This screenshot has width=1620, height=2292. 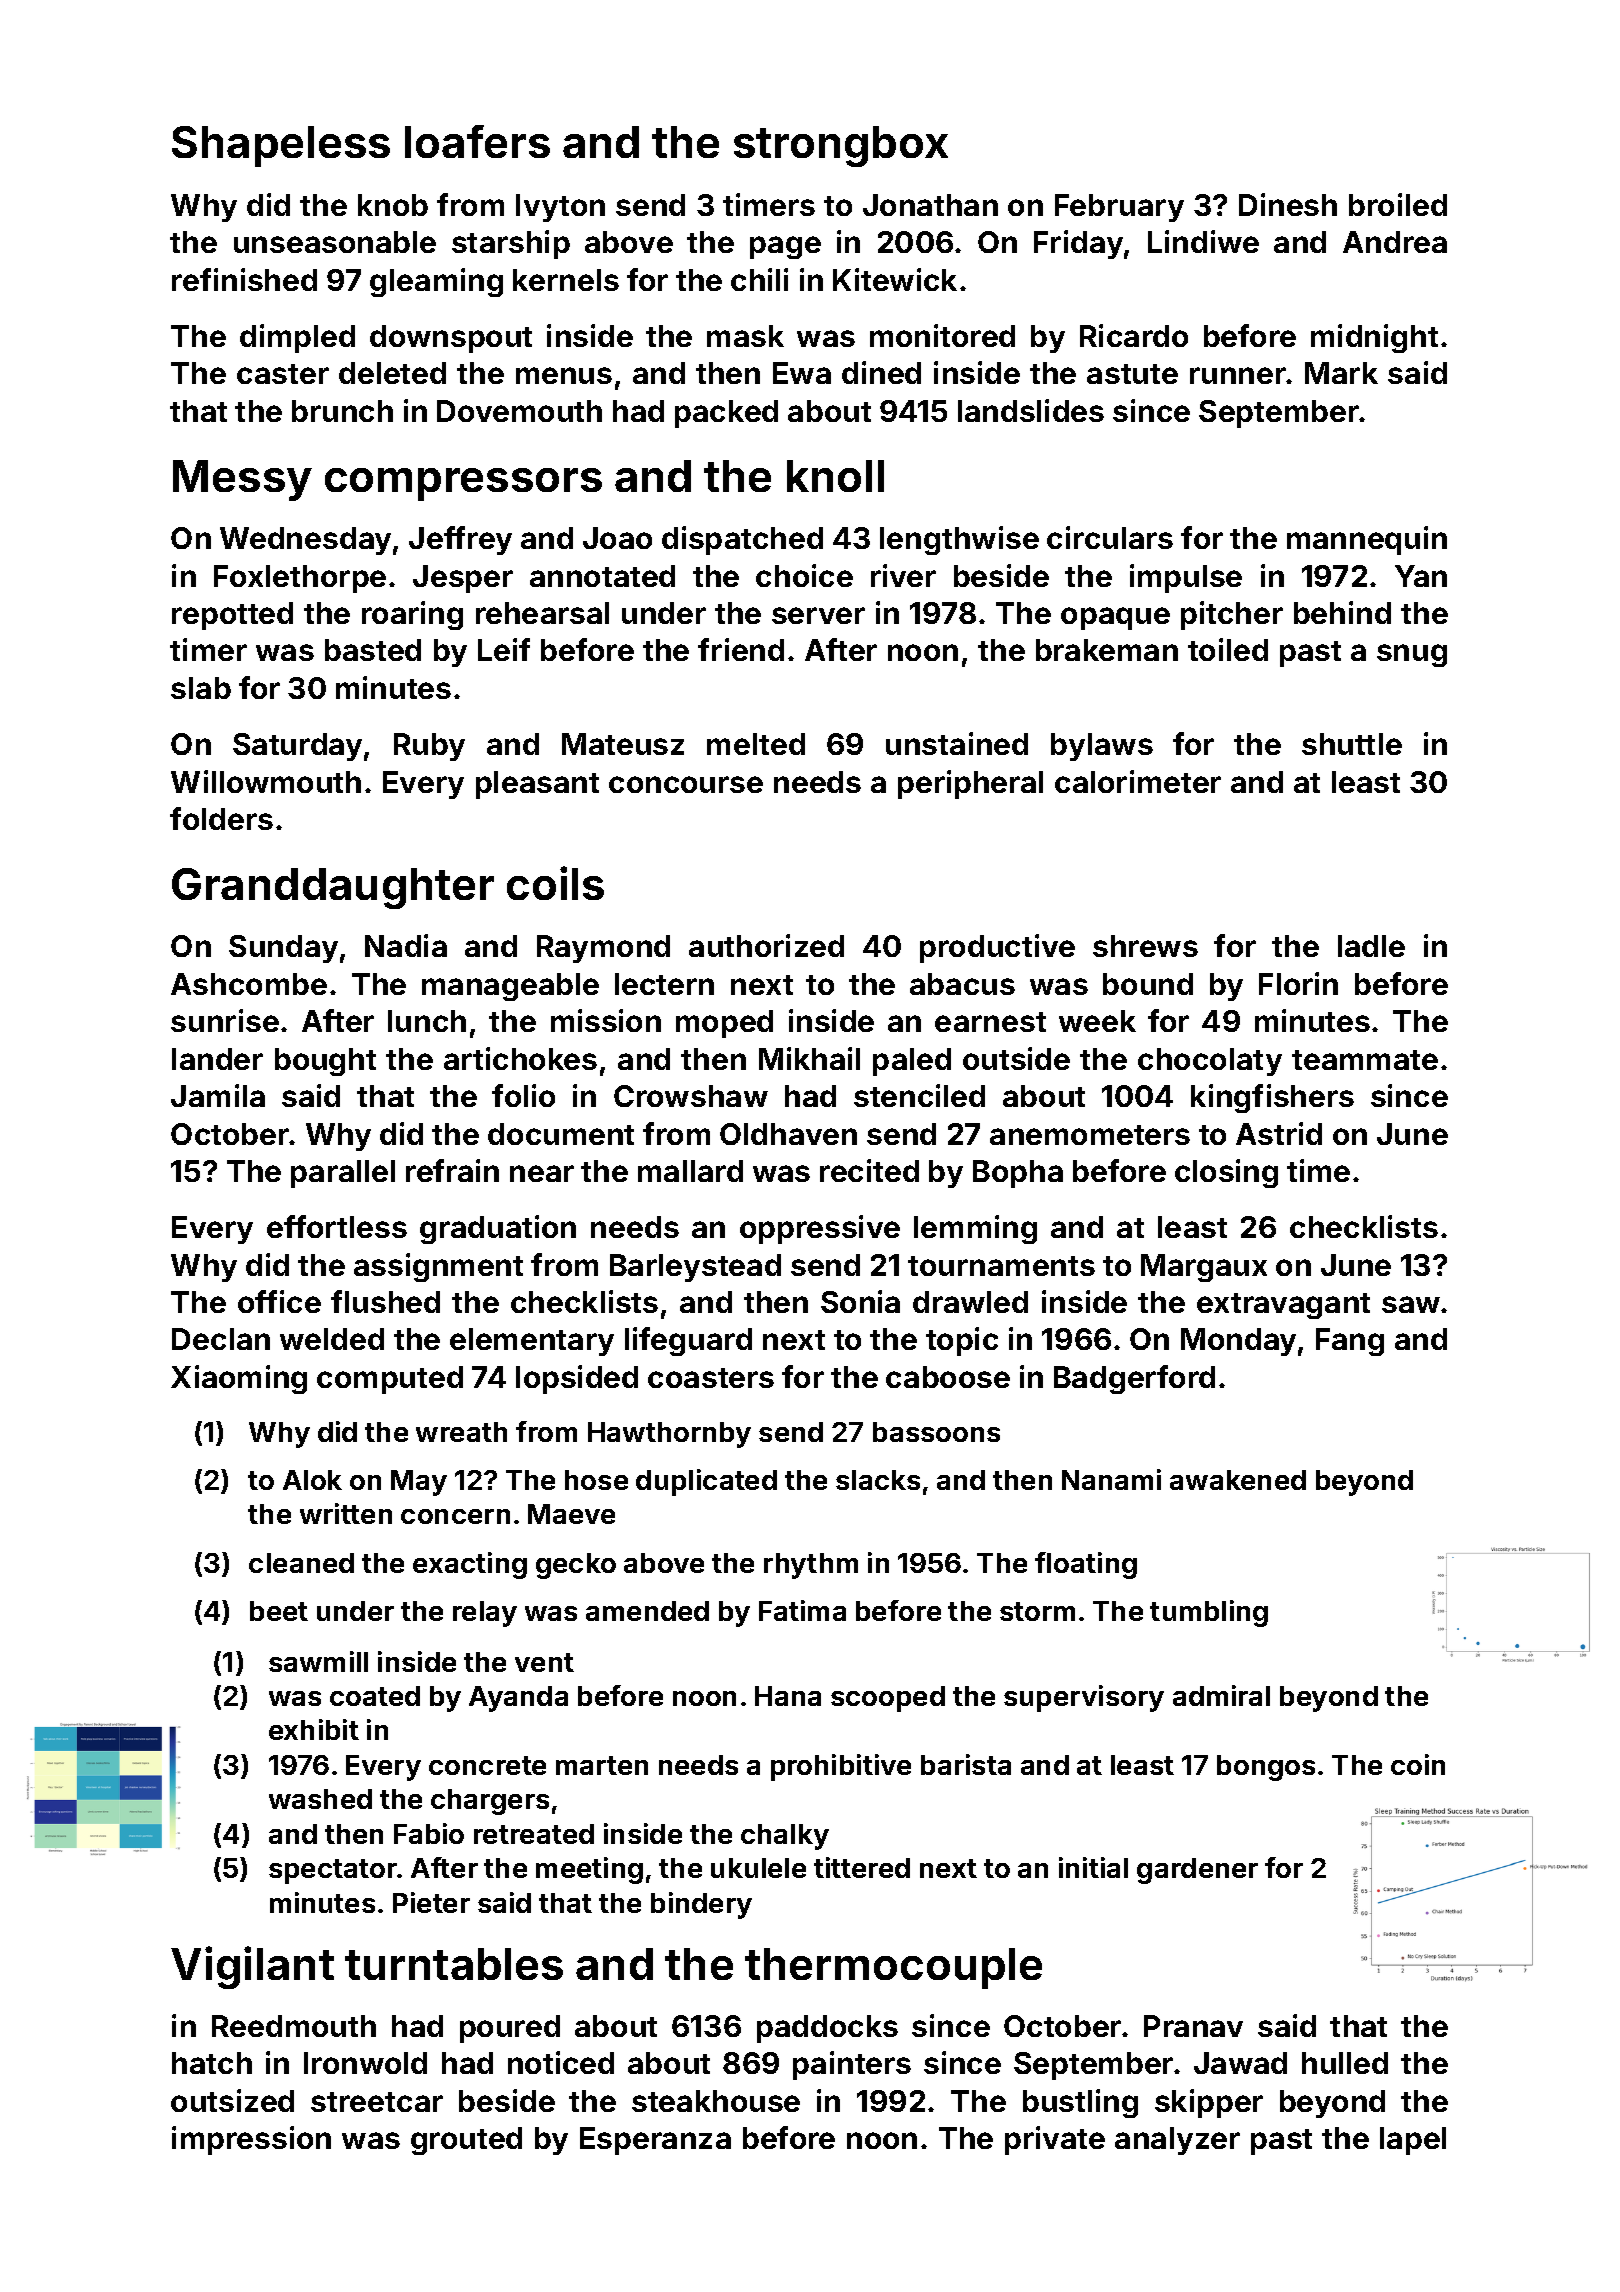 What do you see at coordinates (1148, 984) in the screenshot?
I see `bound` at bounding box center [1148, 984].
